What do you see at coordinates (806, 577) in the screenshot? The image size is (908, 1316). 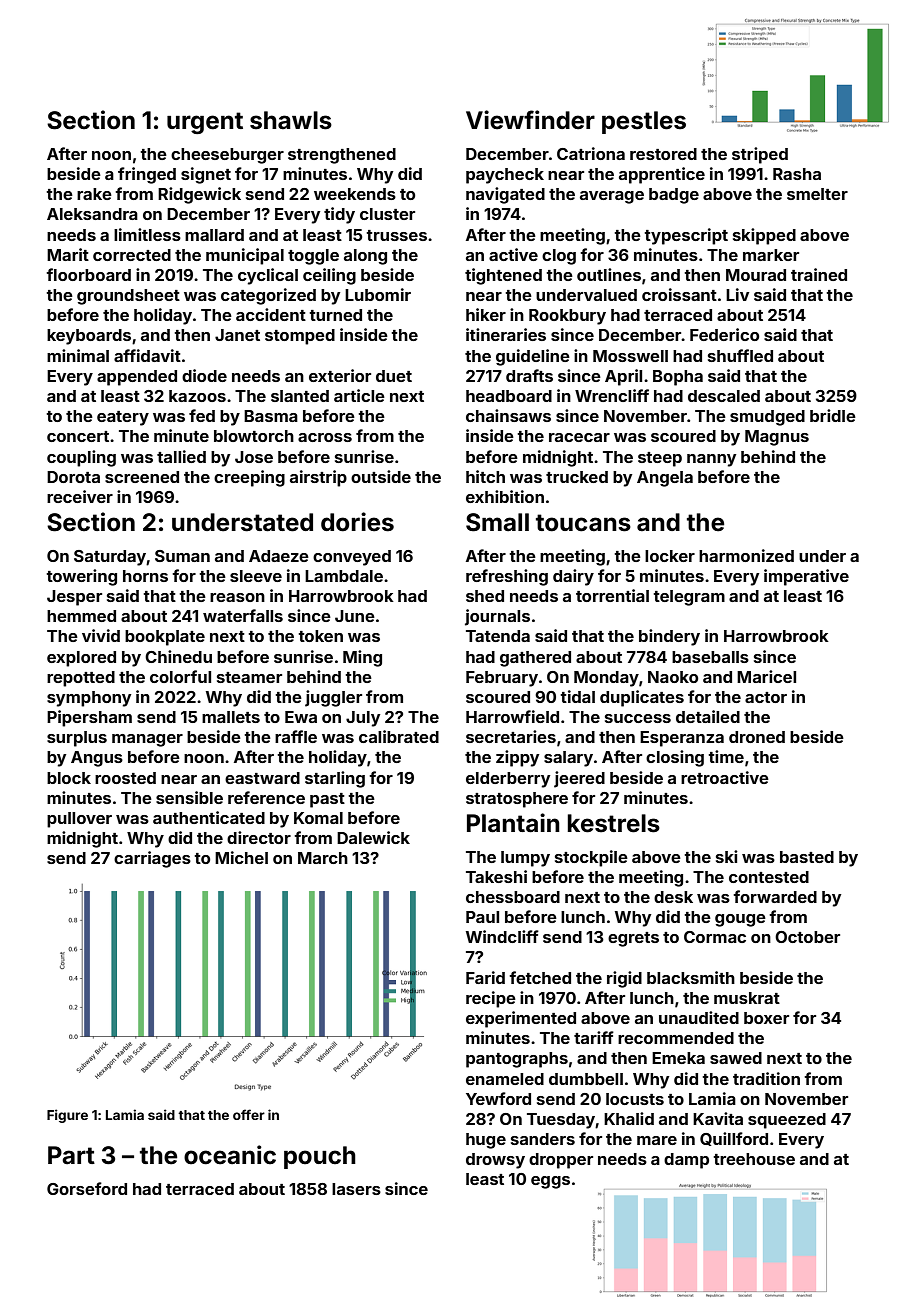 I see `imperative` at bounding box center [806, 577].
